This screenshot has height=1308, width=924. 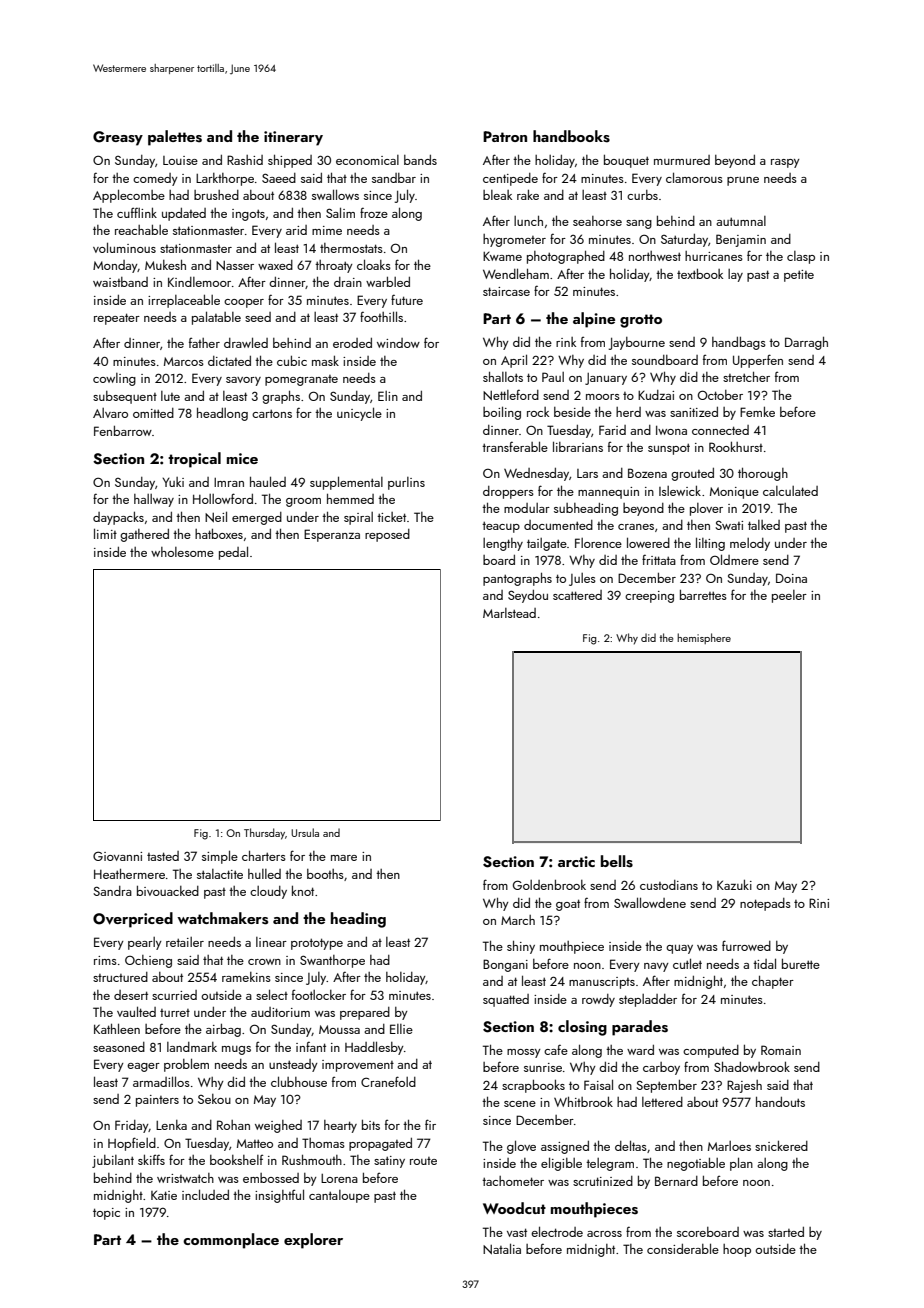 What do you see at coordinates (819, 903) in the screenshot?
I see `Rini` at bounding box center [819, 903].
